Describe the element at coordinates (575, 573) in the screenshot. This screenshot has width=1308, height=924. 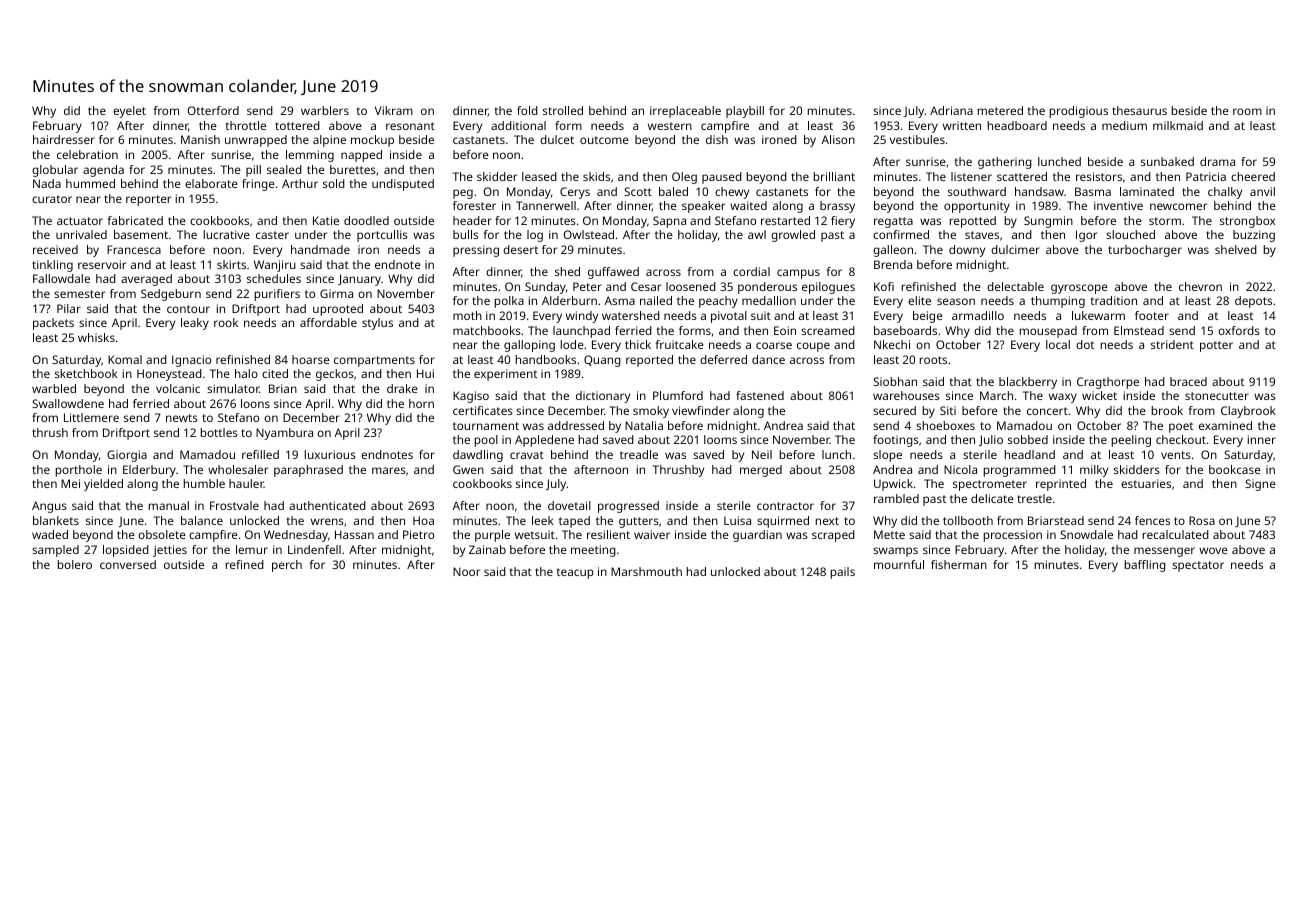
I see `teacup` at that location.
